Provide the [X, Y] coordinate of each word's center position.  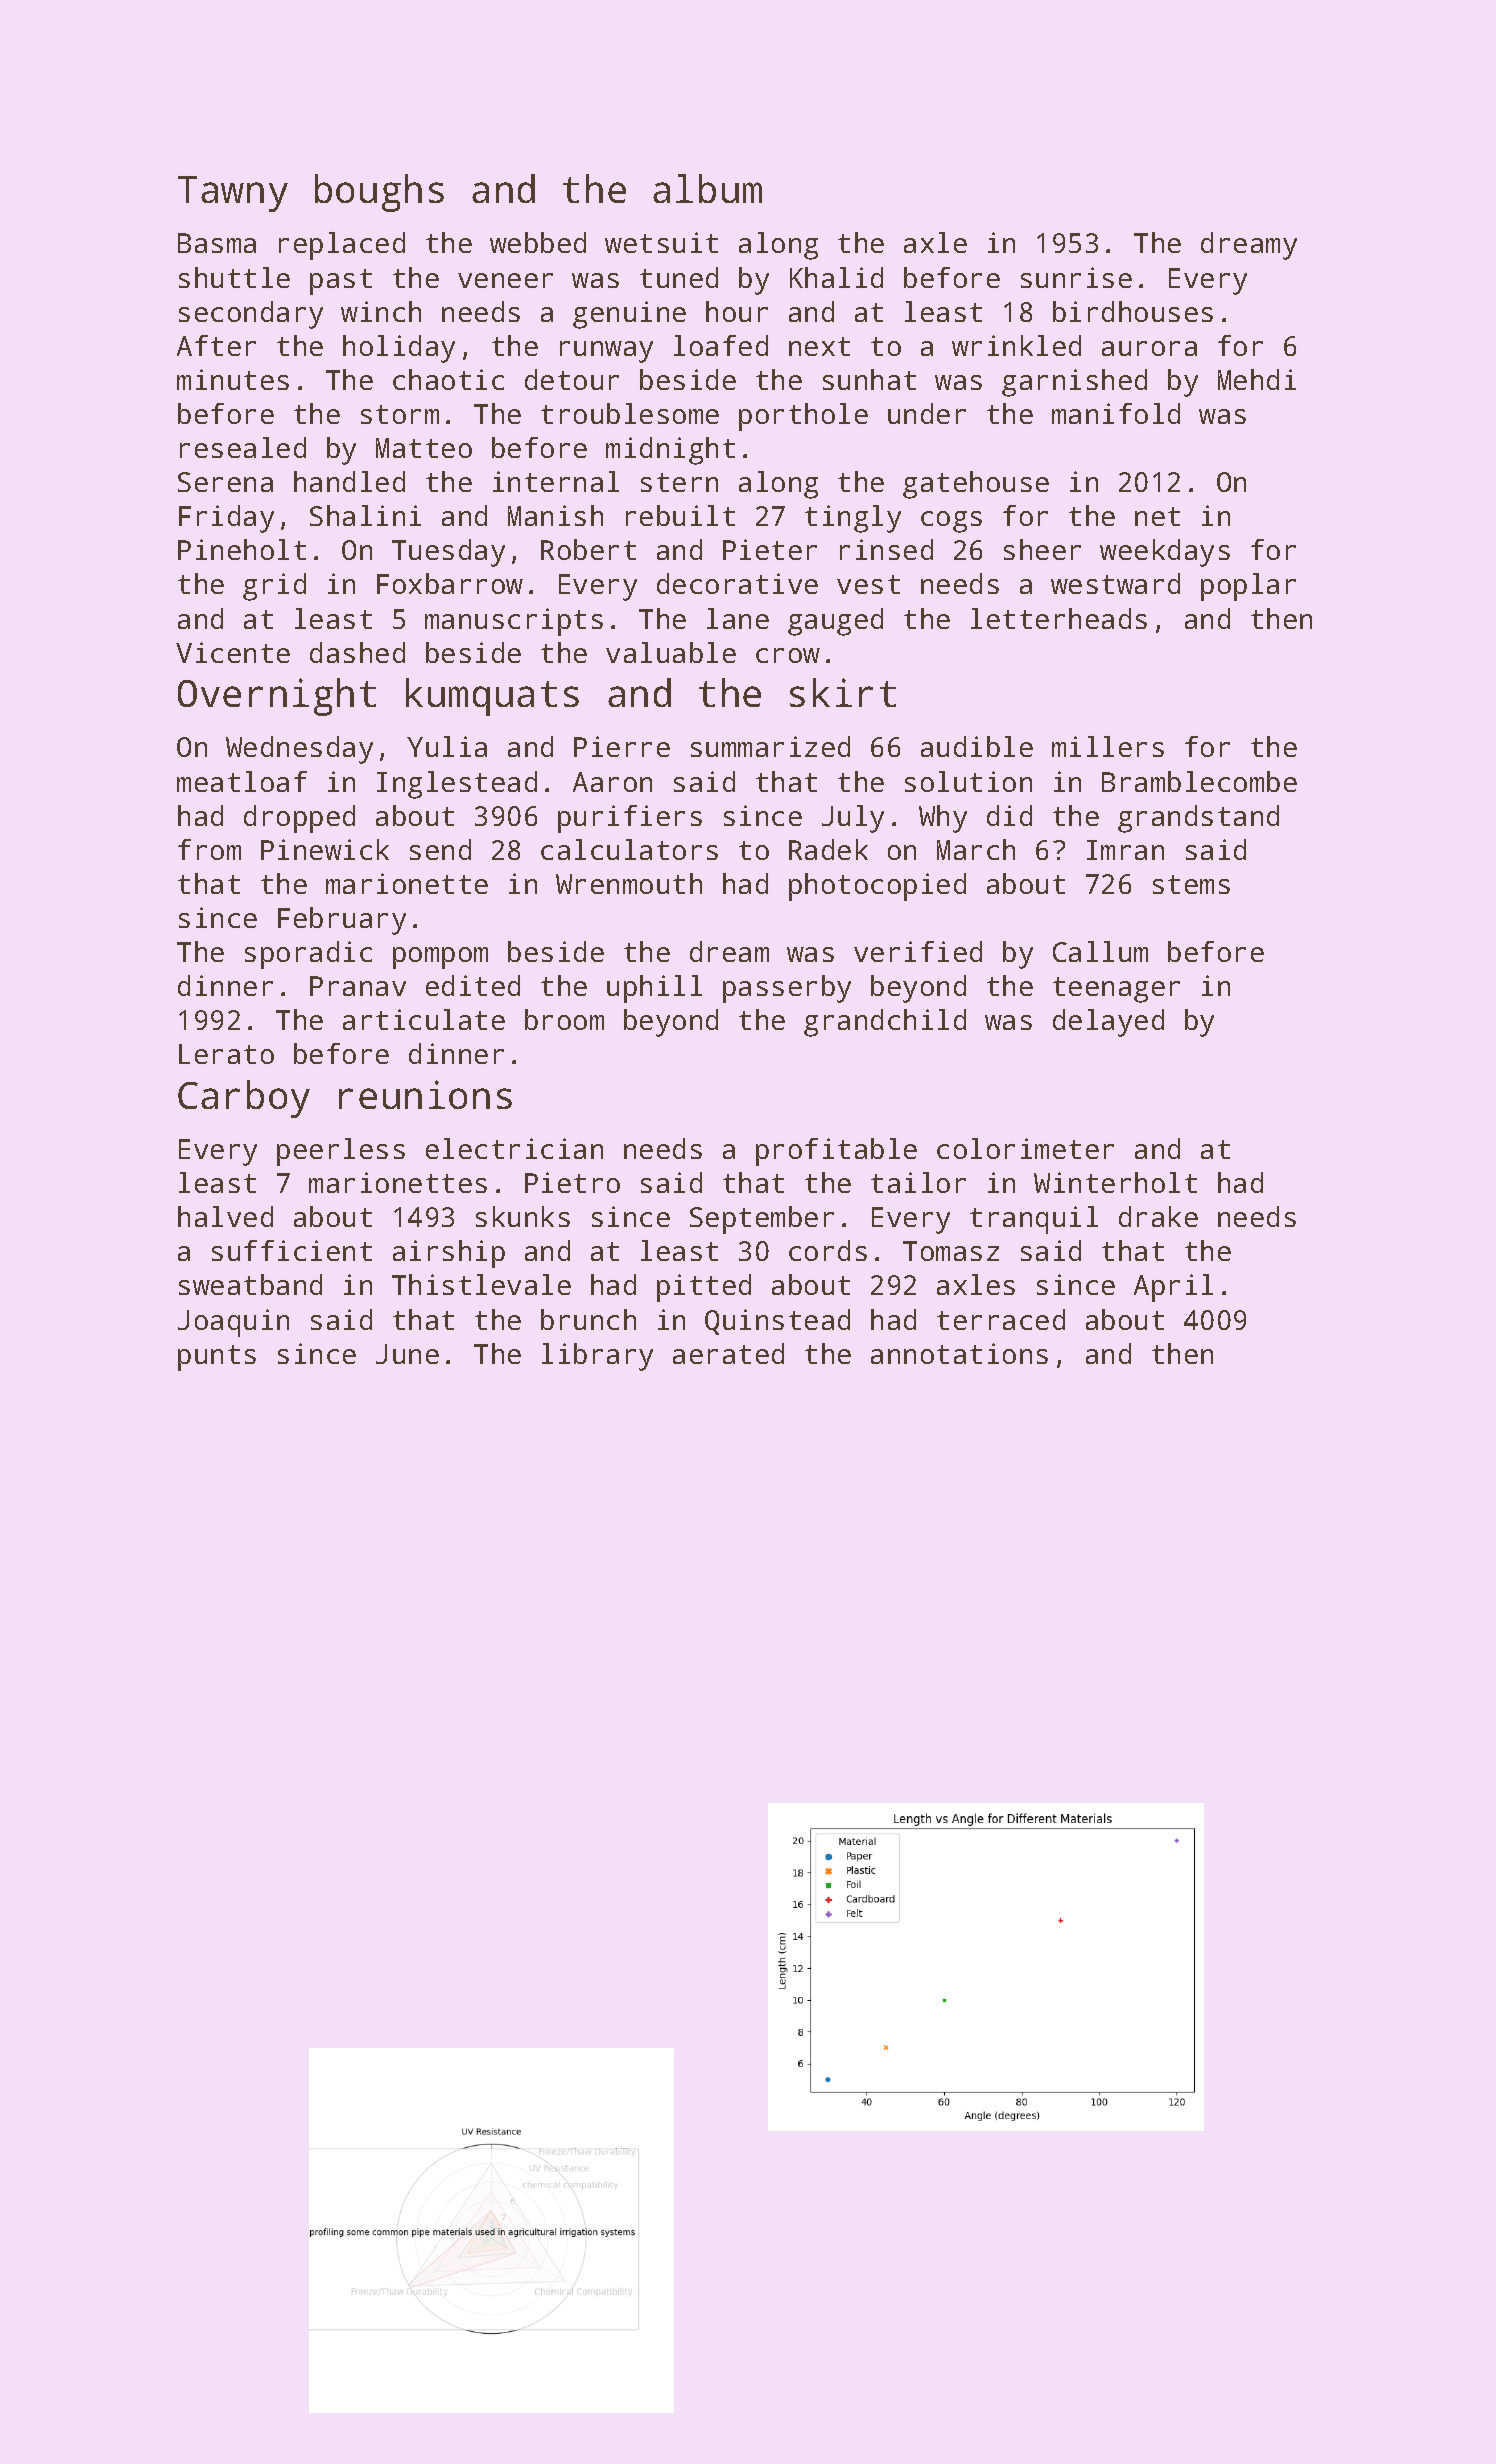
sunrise [1076, 277]
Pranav [358, 986]
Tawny [233, 194]
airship [449, 1254]
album [707, 188]
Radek [828, 849]
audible [977, 746]
